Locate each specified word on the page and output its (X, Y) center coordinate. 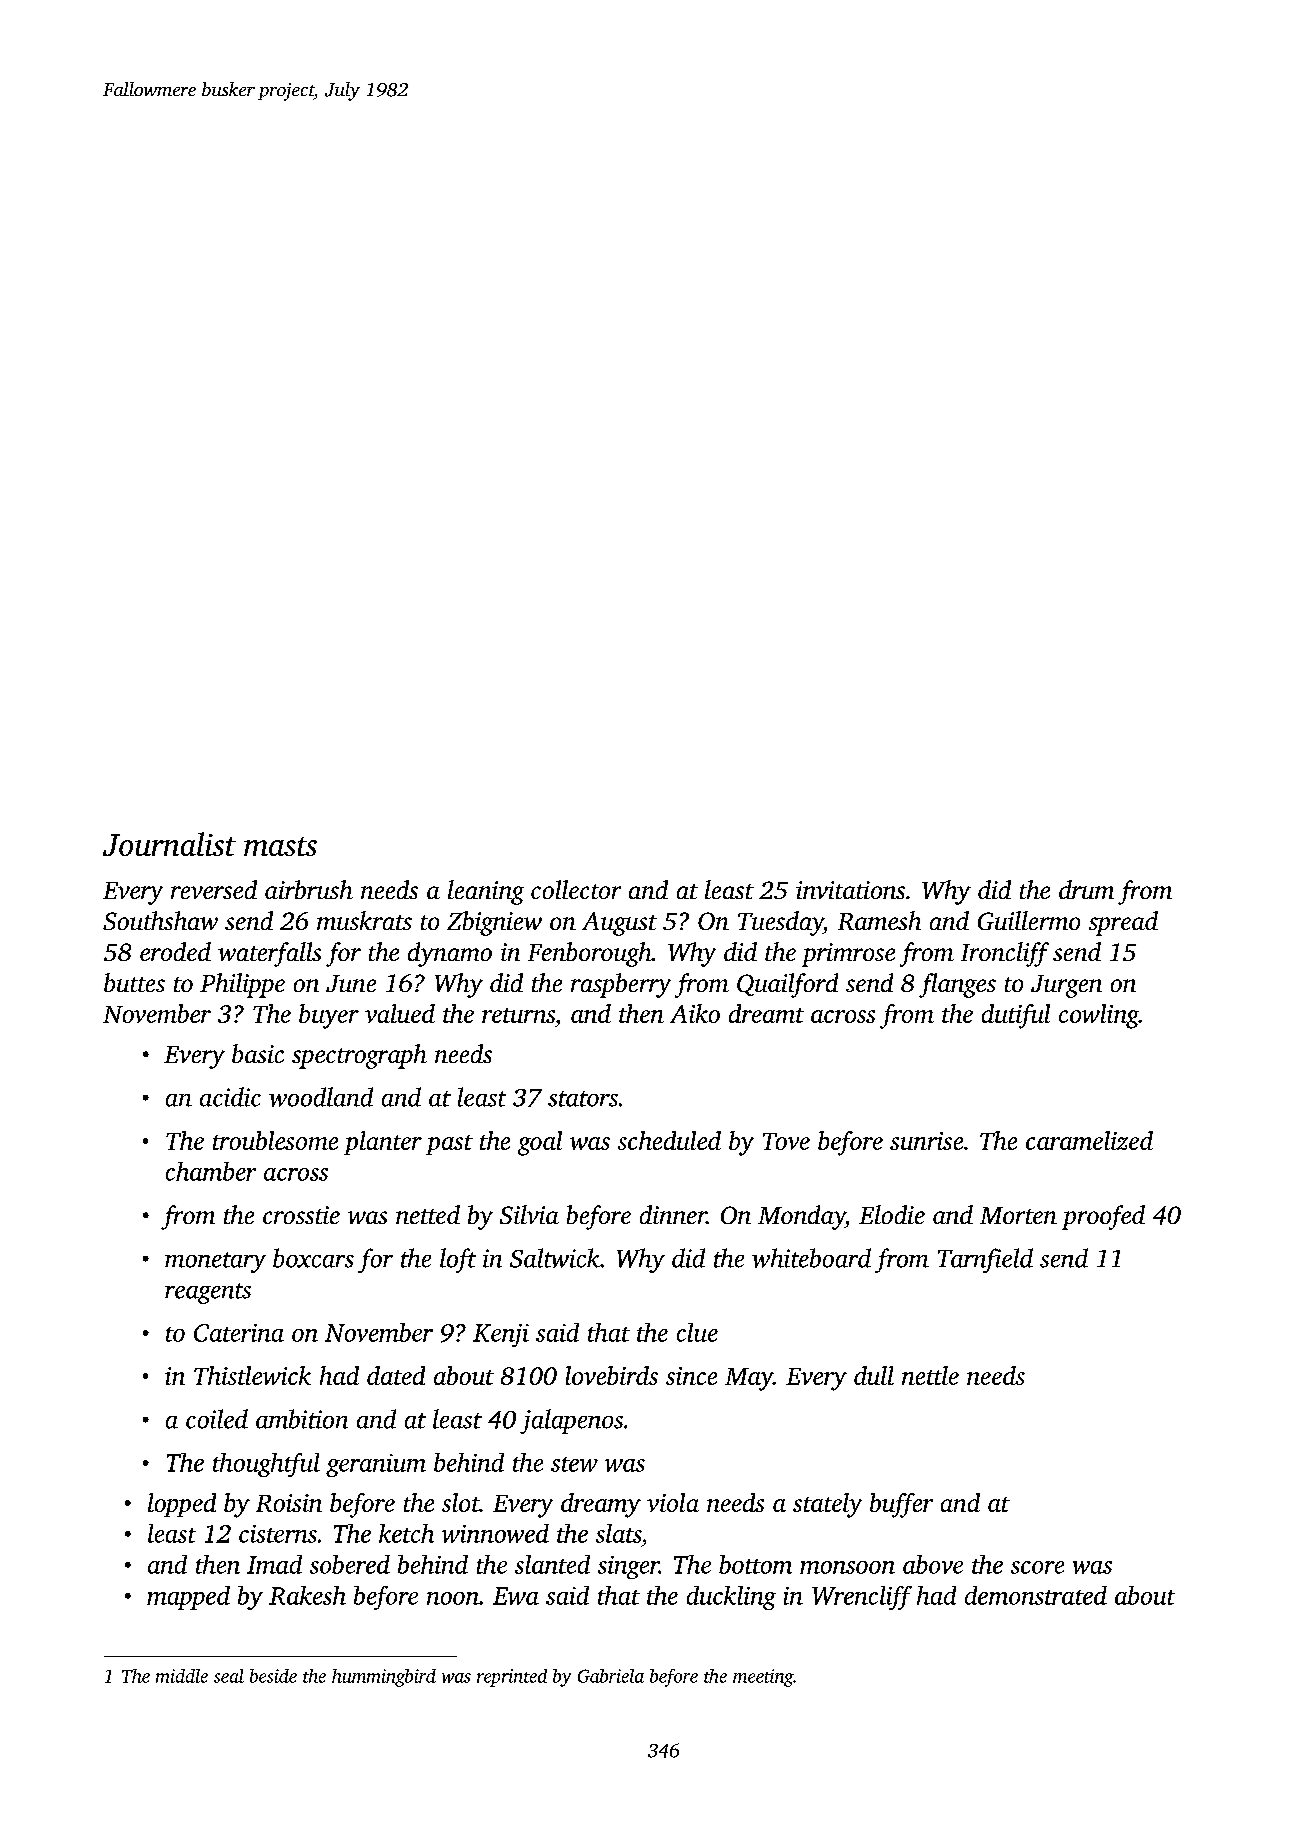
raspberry (621, 985)
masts (280, 846)
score (1037, 1567)
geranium (376, 1465)
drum (1086, 889)
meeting (763, 1678)
